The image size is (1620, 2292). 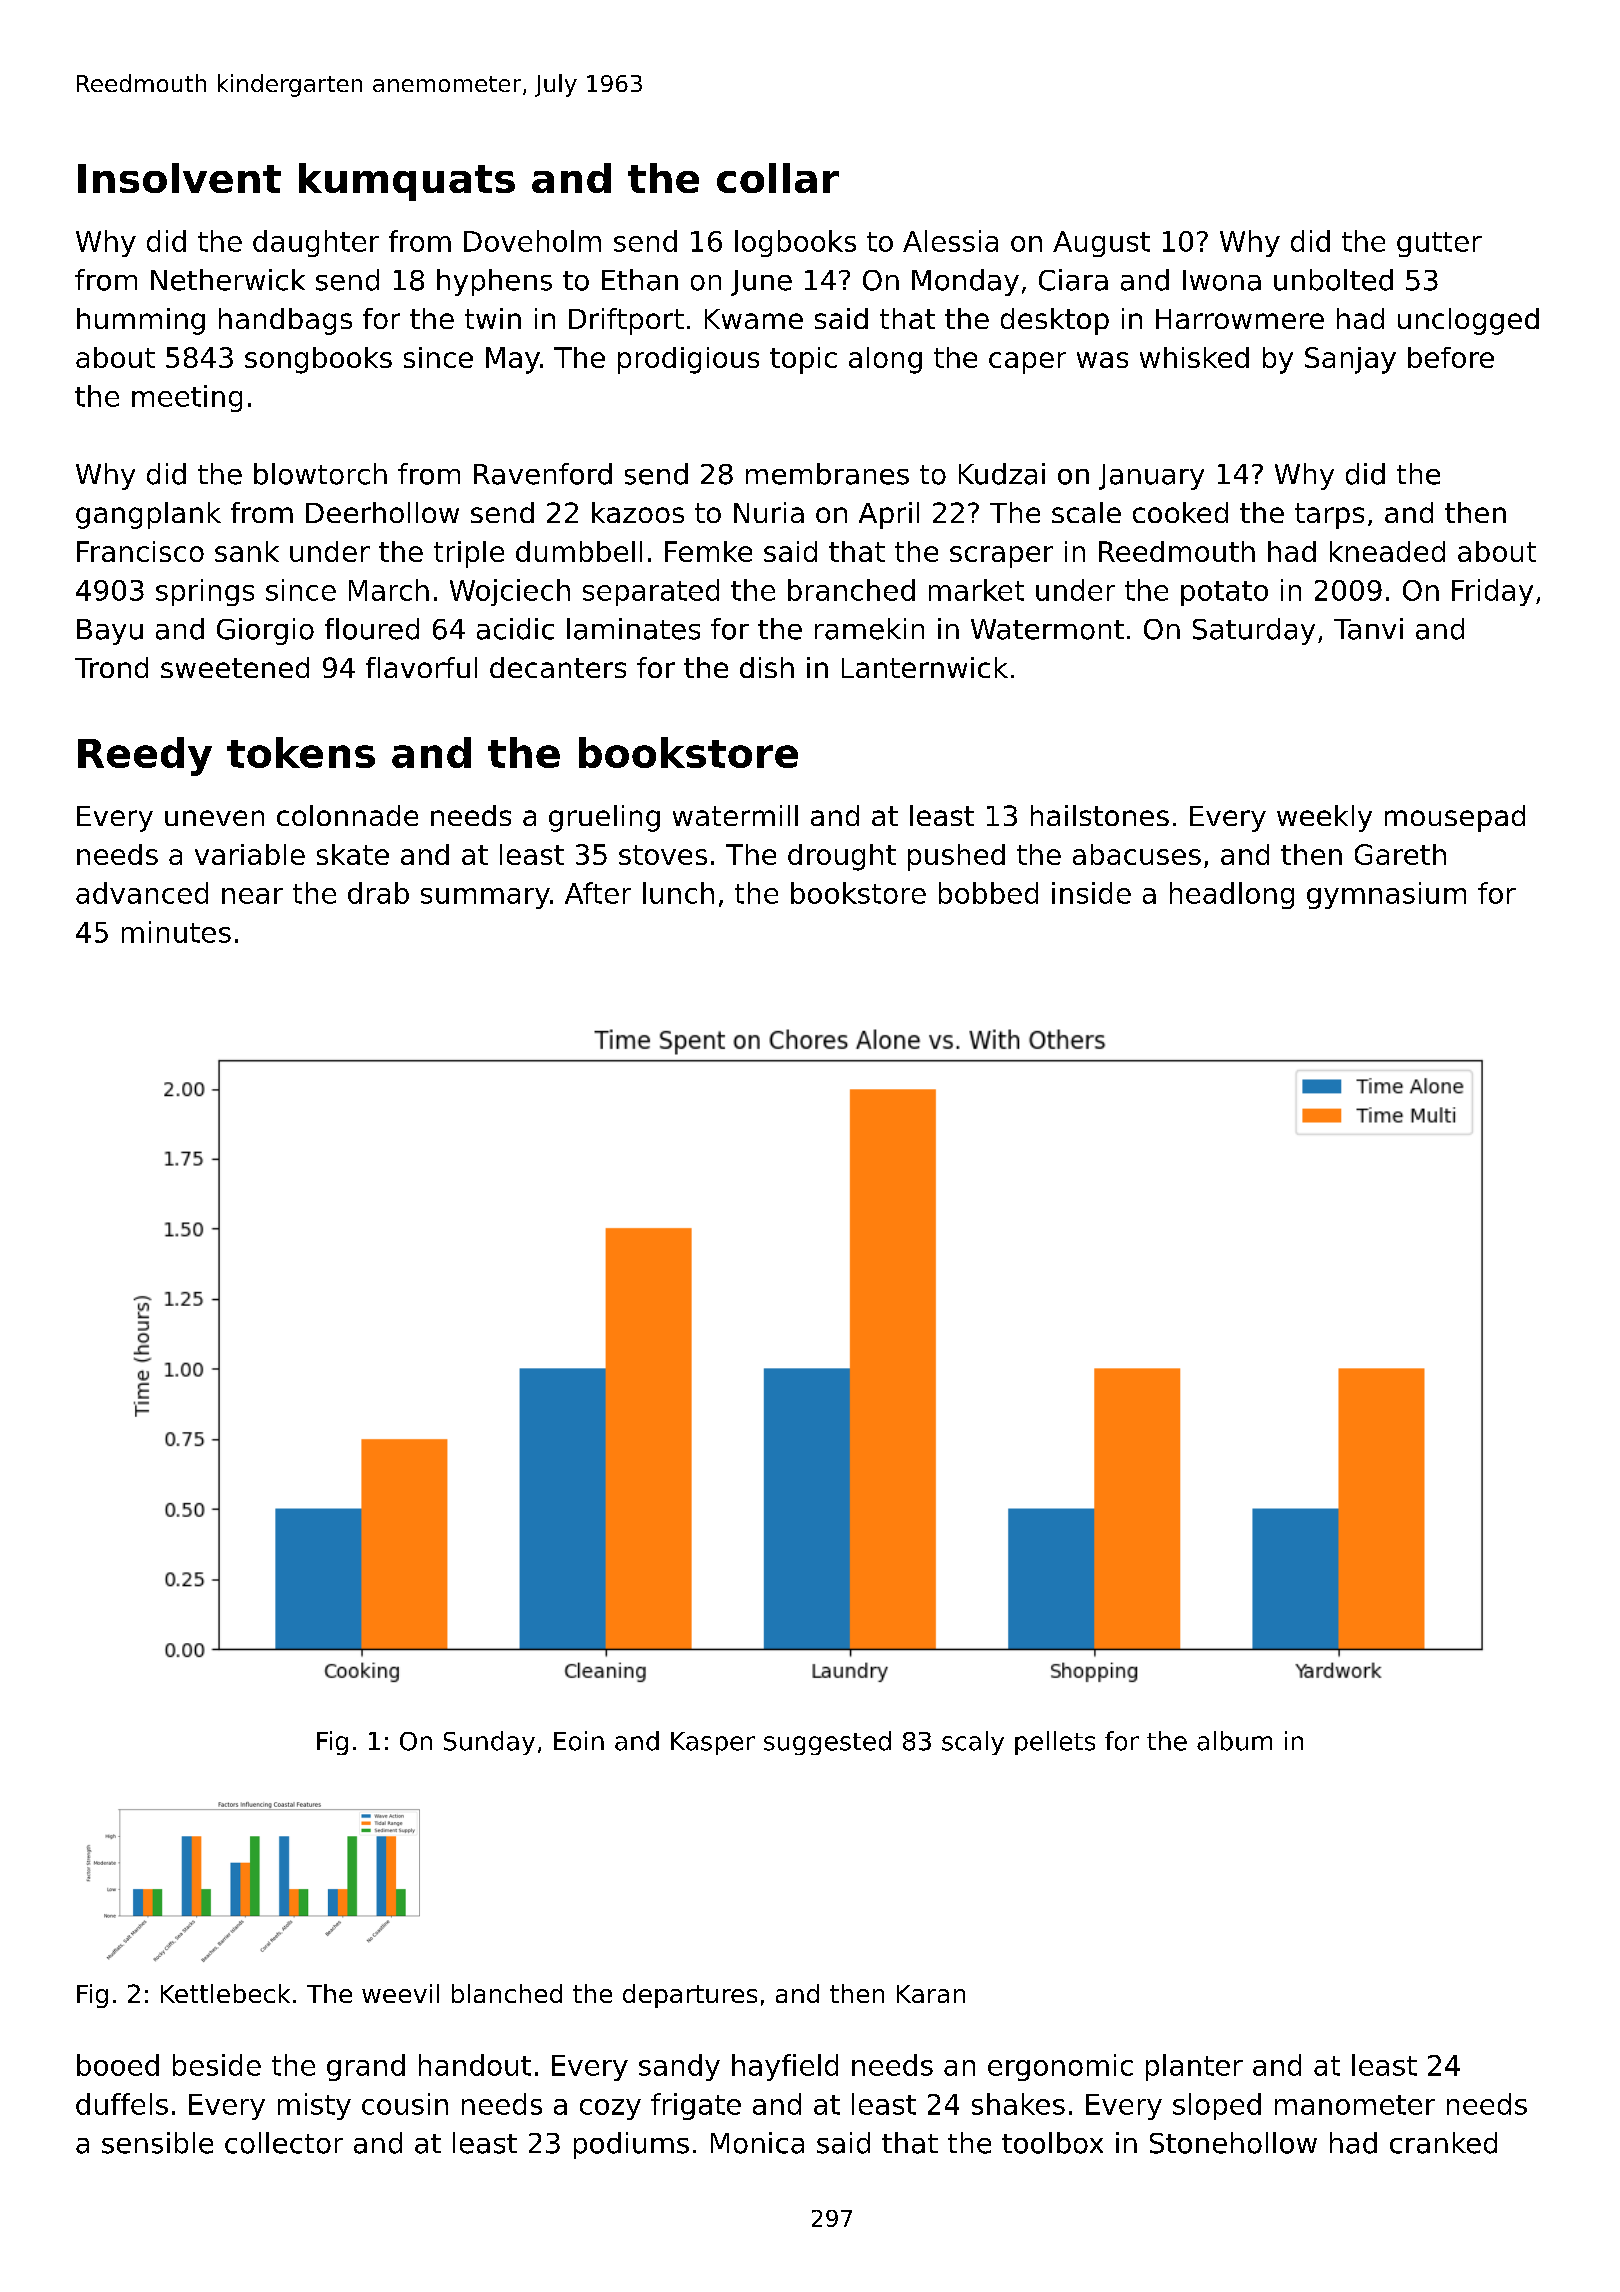 I want to click on minutes, so click(x=176, y=932).
